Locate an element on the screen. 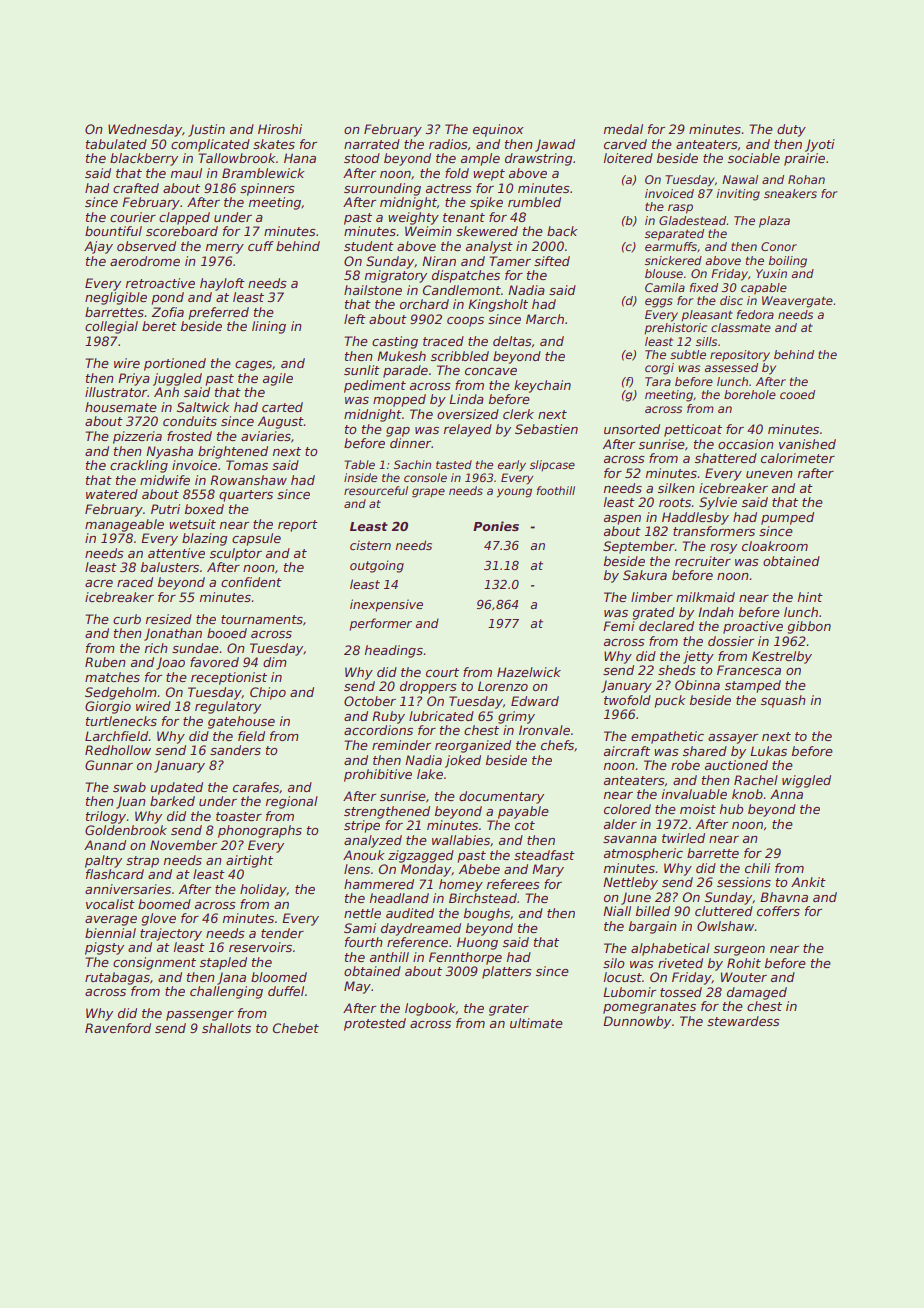  medal is located at coordinates (623, 129).
